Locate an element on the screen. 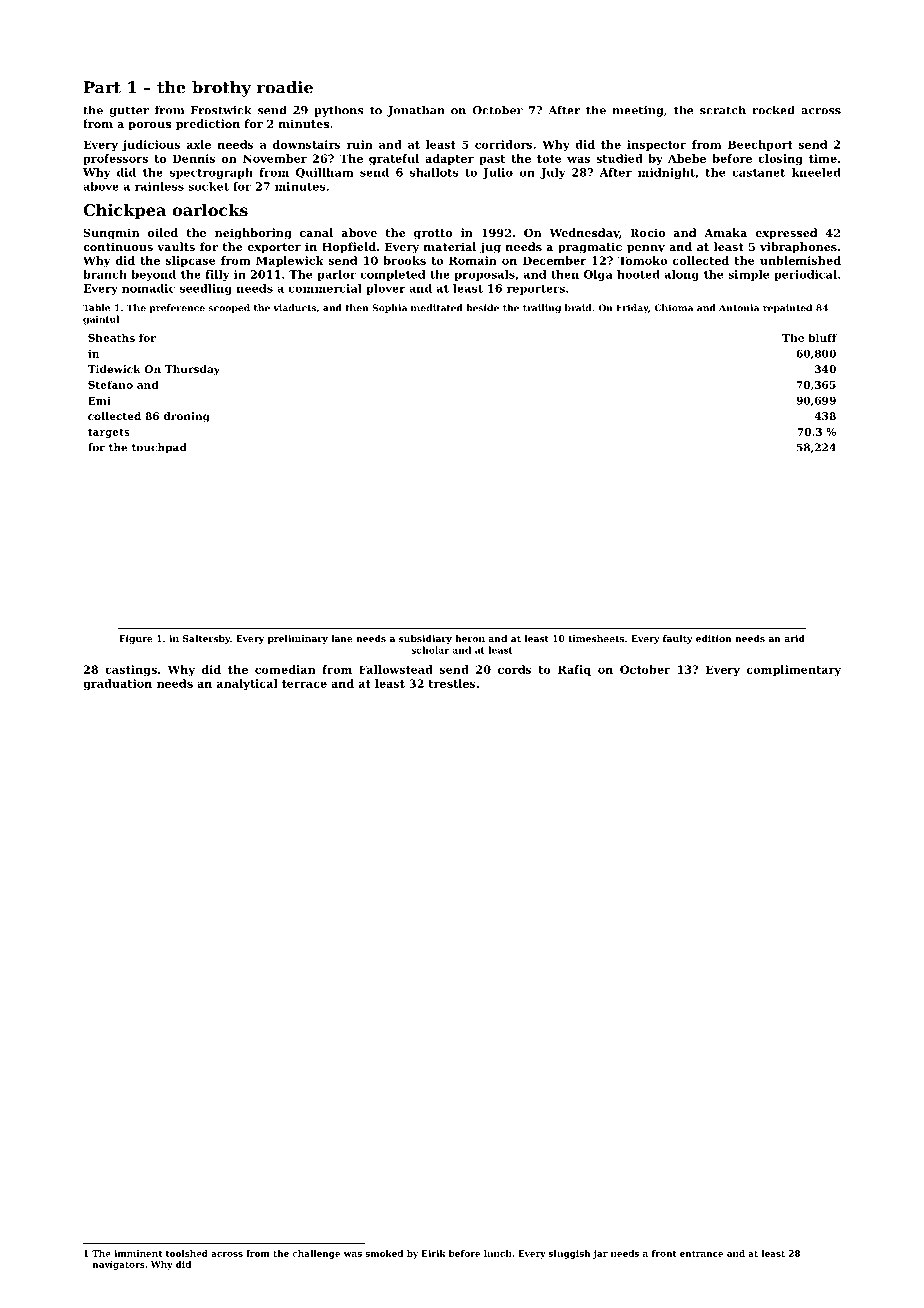  midnight is located at coordinates (666, 173).
